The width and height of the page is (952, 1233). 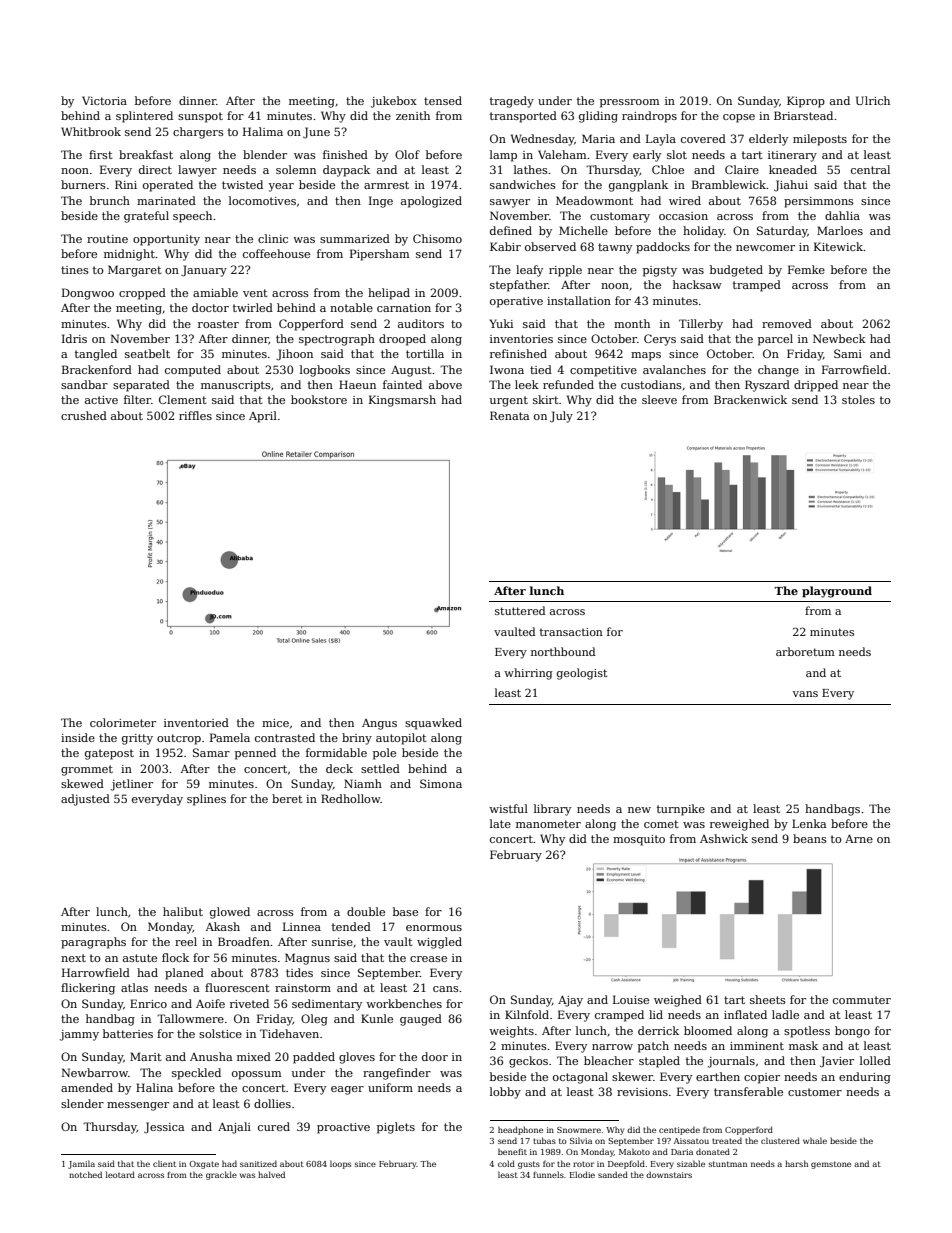 I want to click on Kiprop, so click(x=806, y=102).
